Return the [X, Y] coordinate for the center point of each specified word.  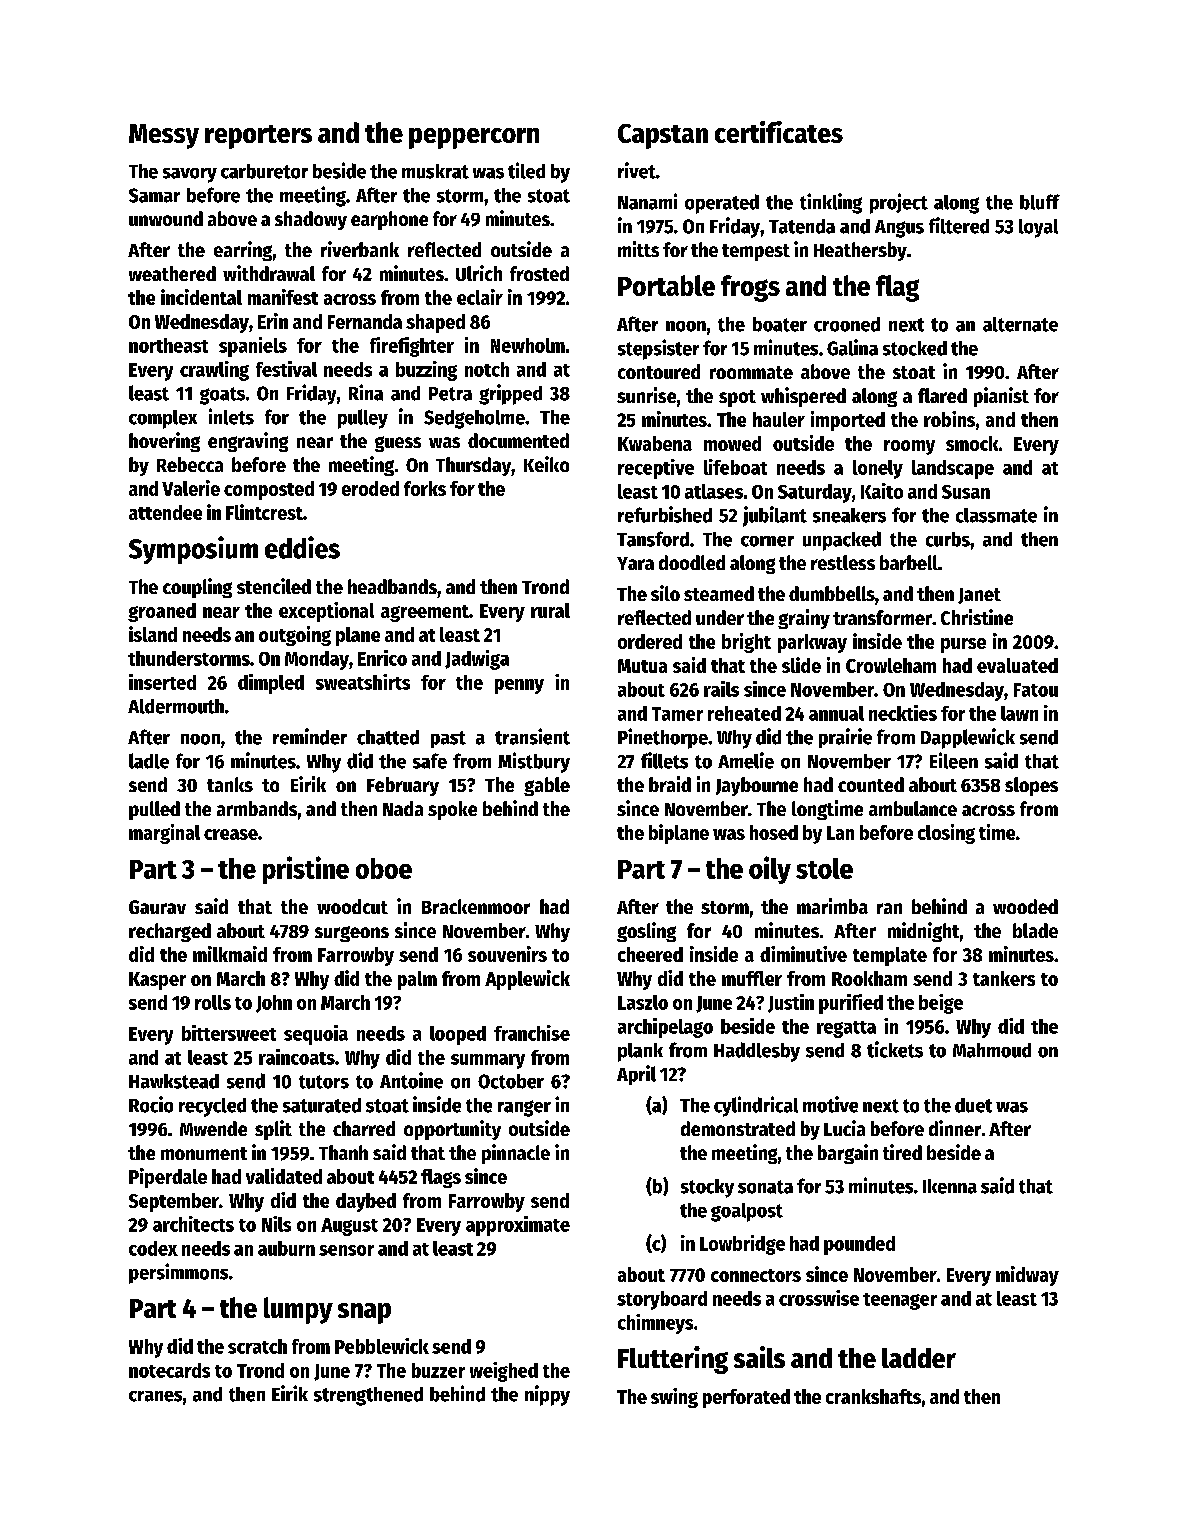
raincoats [297, 1057]
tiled [526, 170]
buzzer [438, 1370]
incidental [201, 297]
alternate [1020, 324]
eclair [480, 297]
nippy [547, 1395]
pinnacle [516, 1154]
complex [163, 419]
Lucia [844, 1128]
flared [942, 395]
